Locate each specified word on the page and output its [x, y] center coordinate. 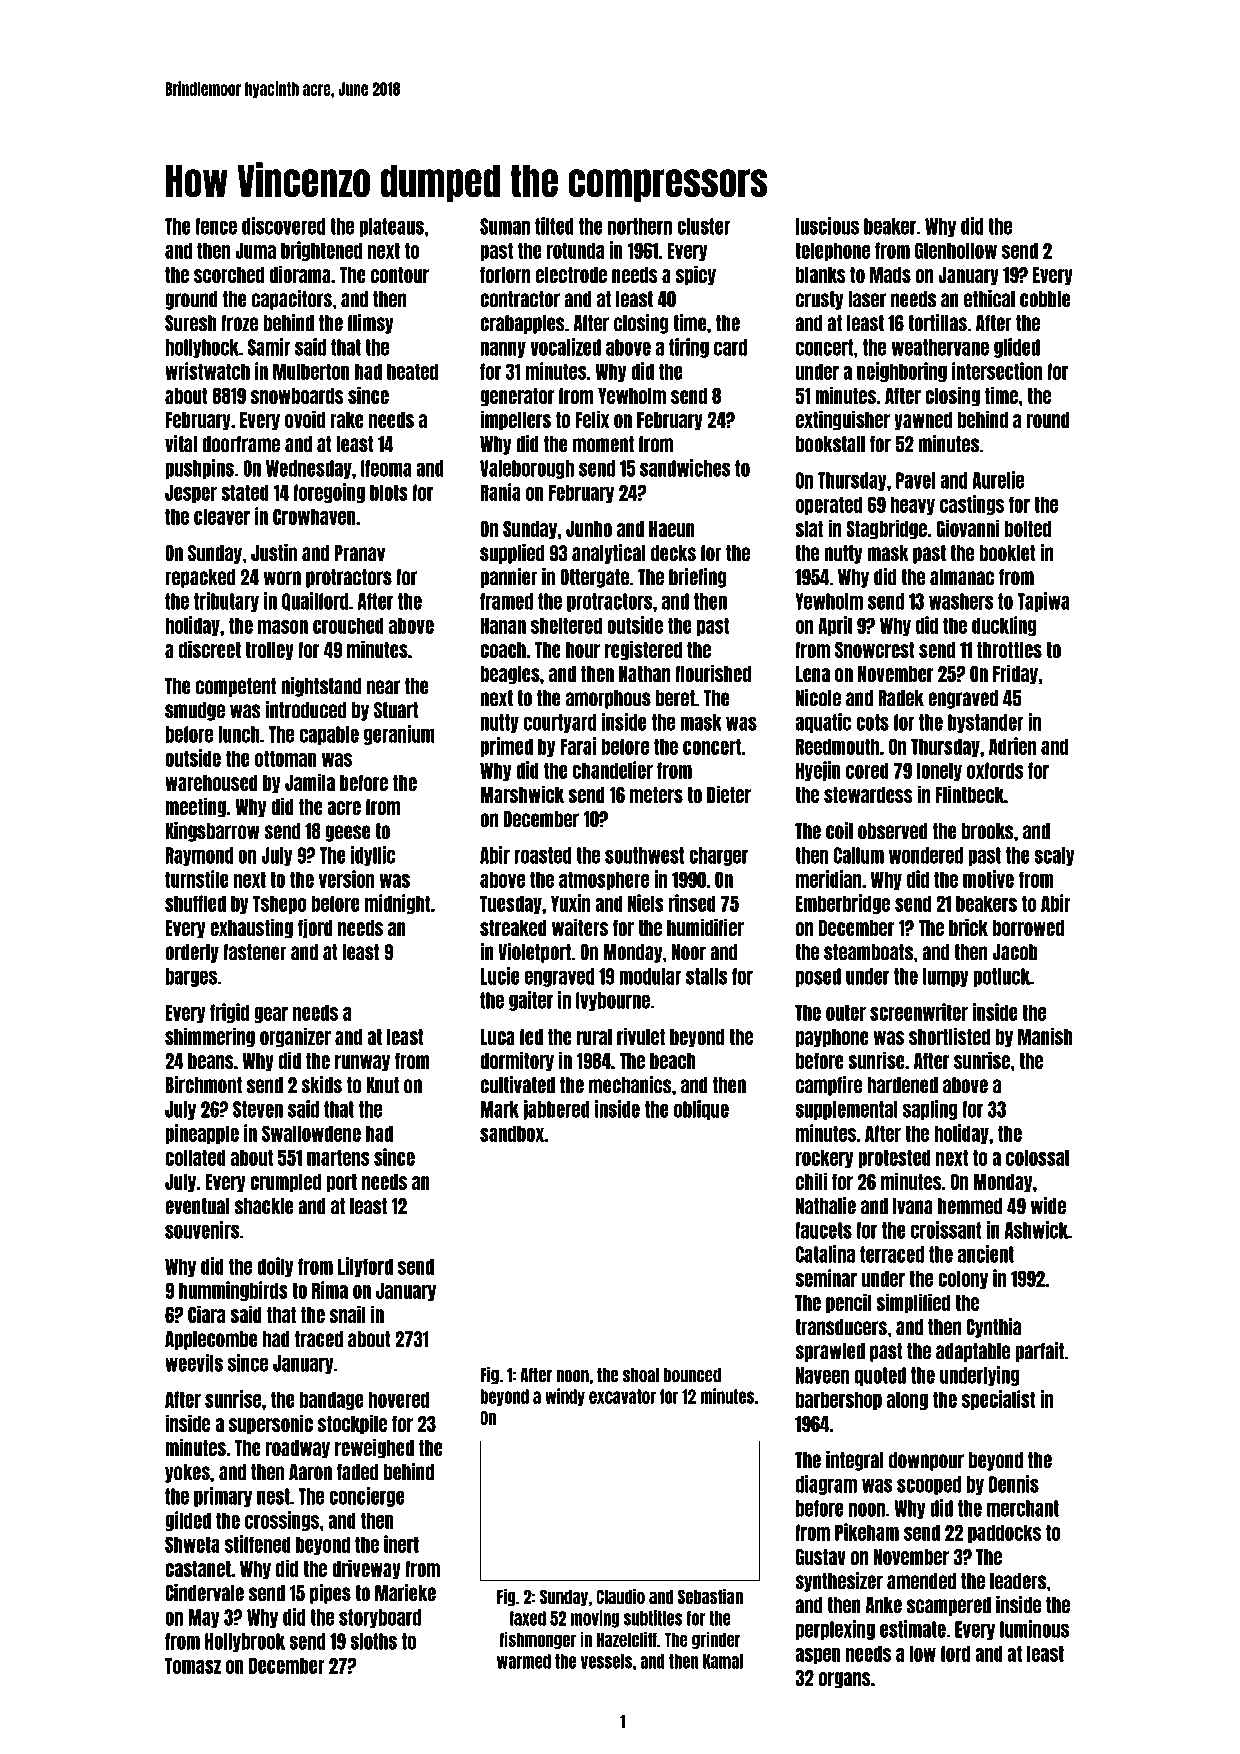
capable [329, 735]
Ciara [206, 1314]
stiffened [258, 1544]
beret [675, 698]
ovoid [305, 419]
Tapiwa [1043, 602]
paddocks [1004, 1533]
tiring [689, 348]
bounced [692, 1375]
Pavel [915, 480]
